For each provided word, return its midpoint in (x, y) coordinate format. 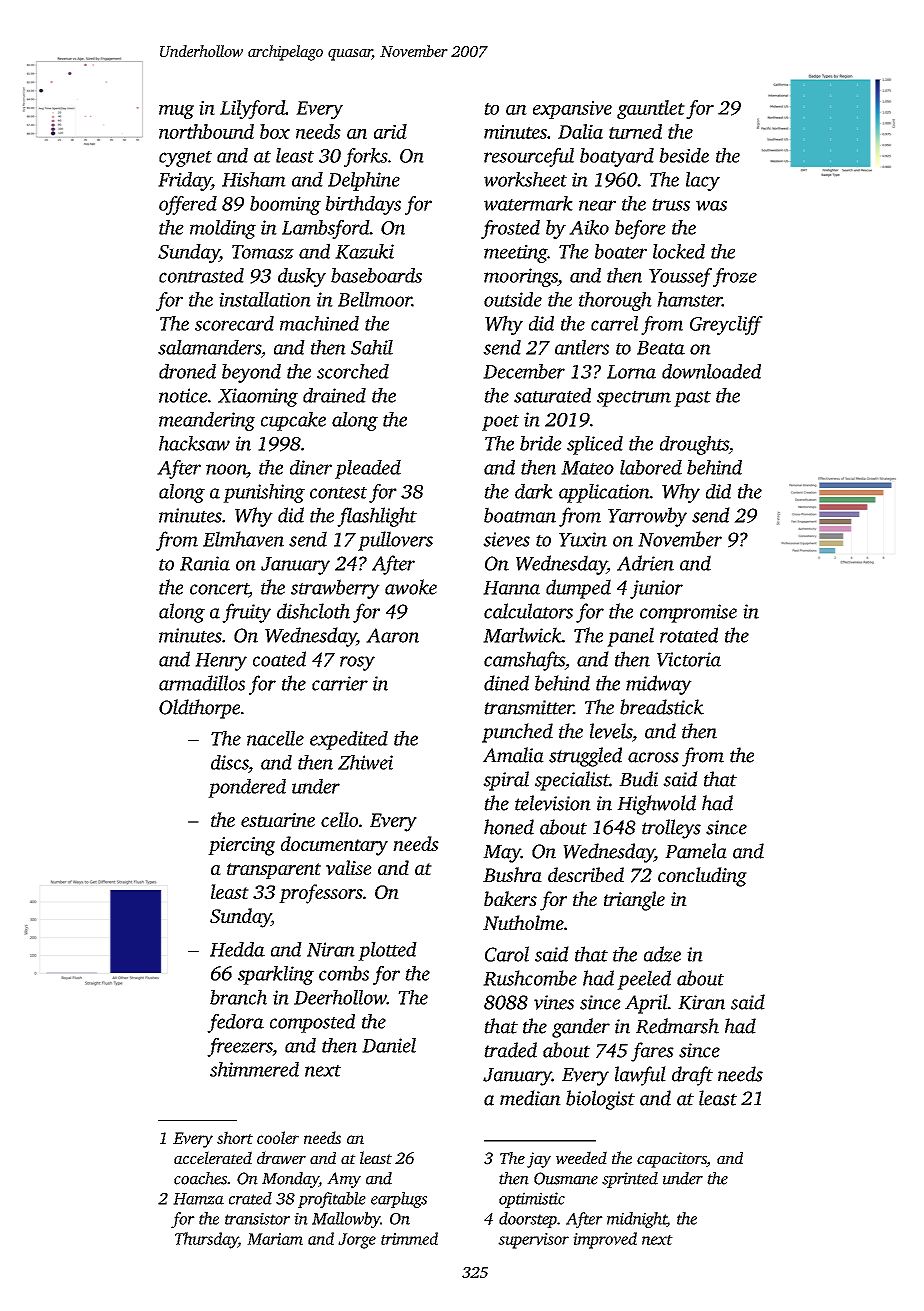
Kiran (701, 1002)
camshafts (524, 661)
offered (188, 205)
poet (500, 423)
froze (735, 277)
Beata (661, 348)
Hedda (237, 949)
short (235, 1137)
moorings (521, 277)
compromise (688, 613)
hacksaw (194, 443)
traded (510, 1050)
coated (279, 659)
